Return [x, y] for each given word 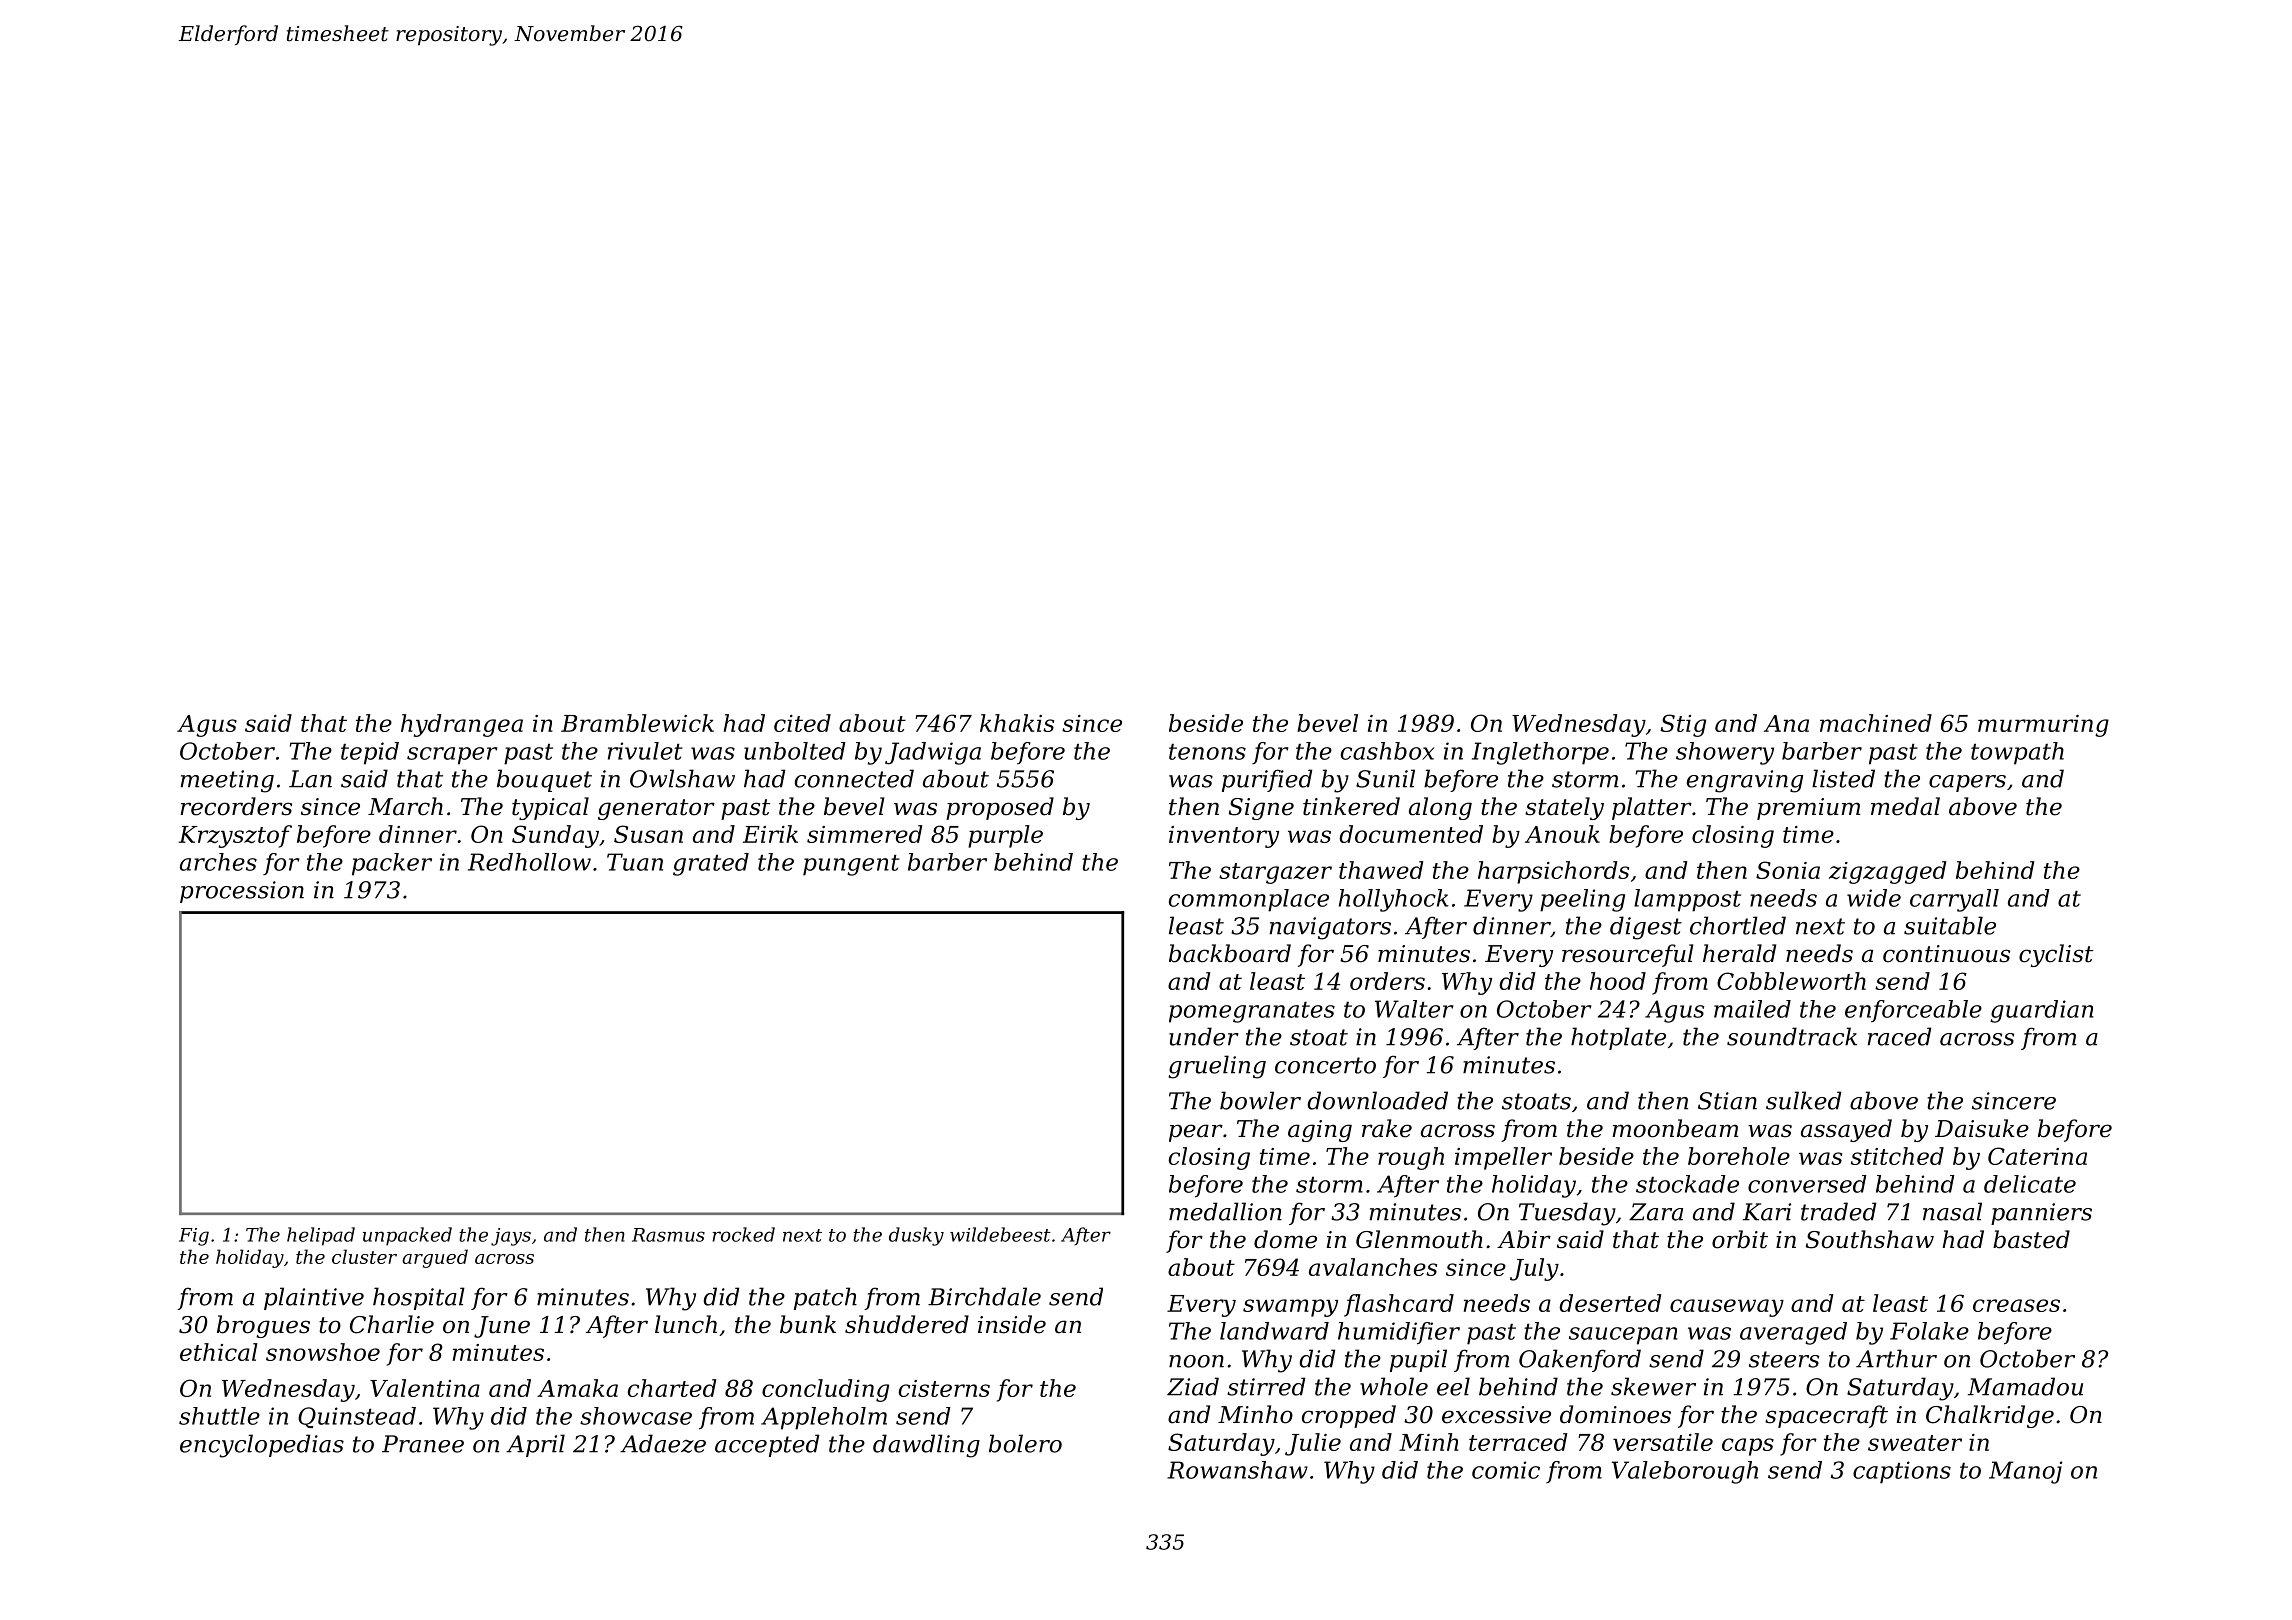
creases [2016, 1305]
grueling [1217, 1067]
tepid [370, 753]
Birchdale [984, 1296]
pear [1196, 1133]
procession [242, 892]
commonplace [1249, 900]
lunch [686, 1324]
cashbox [1387, 751]
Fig [194, 1237]
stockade [1687, 1184]
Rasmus [668, 1235]
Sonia [1788, 870]
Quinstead [357, 1417]
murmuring [2043, 726]
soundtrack [1792, 1036]
